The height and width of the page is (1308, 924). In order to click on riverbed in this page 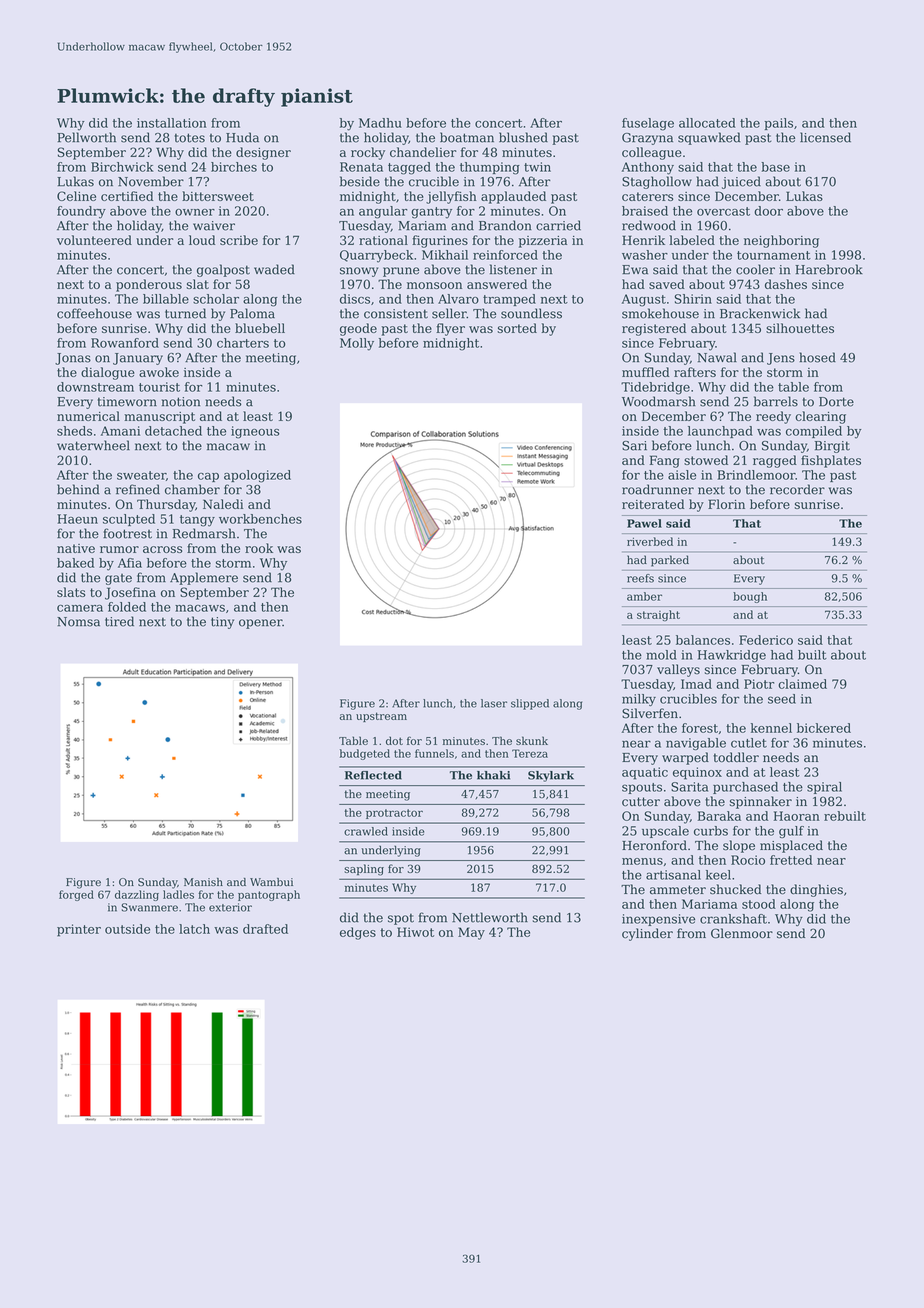, I will do `click(650, 541)`.
